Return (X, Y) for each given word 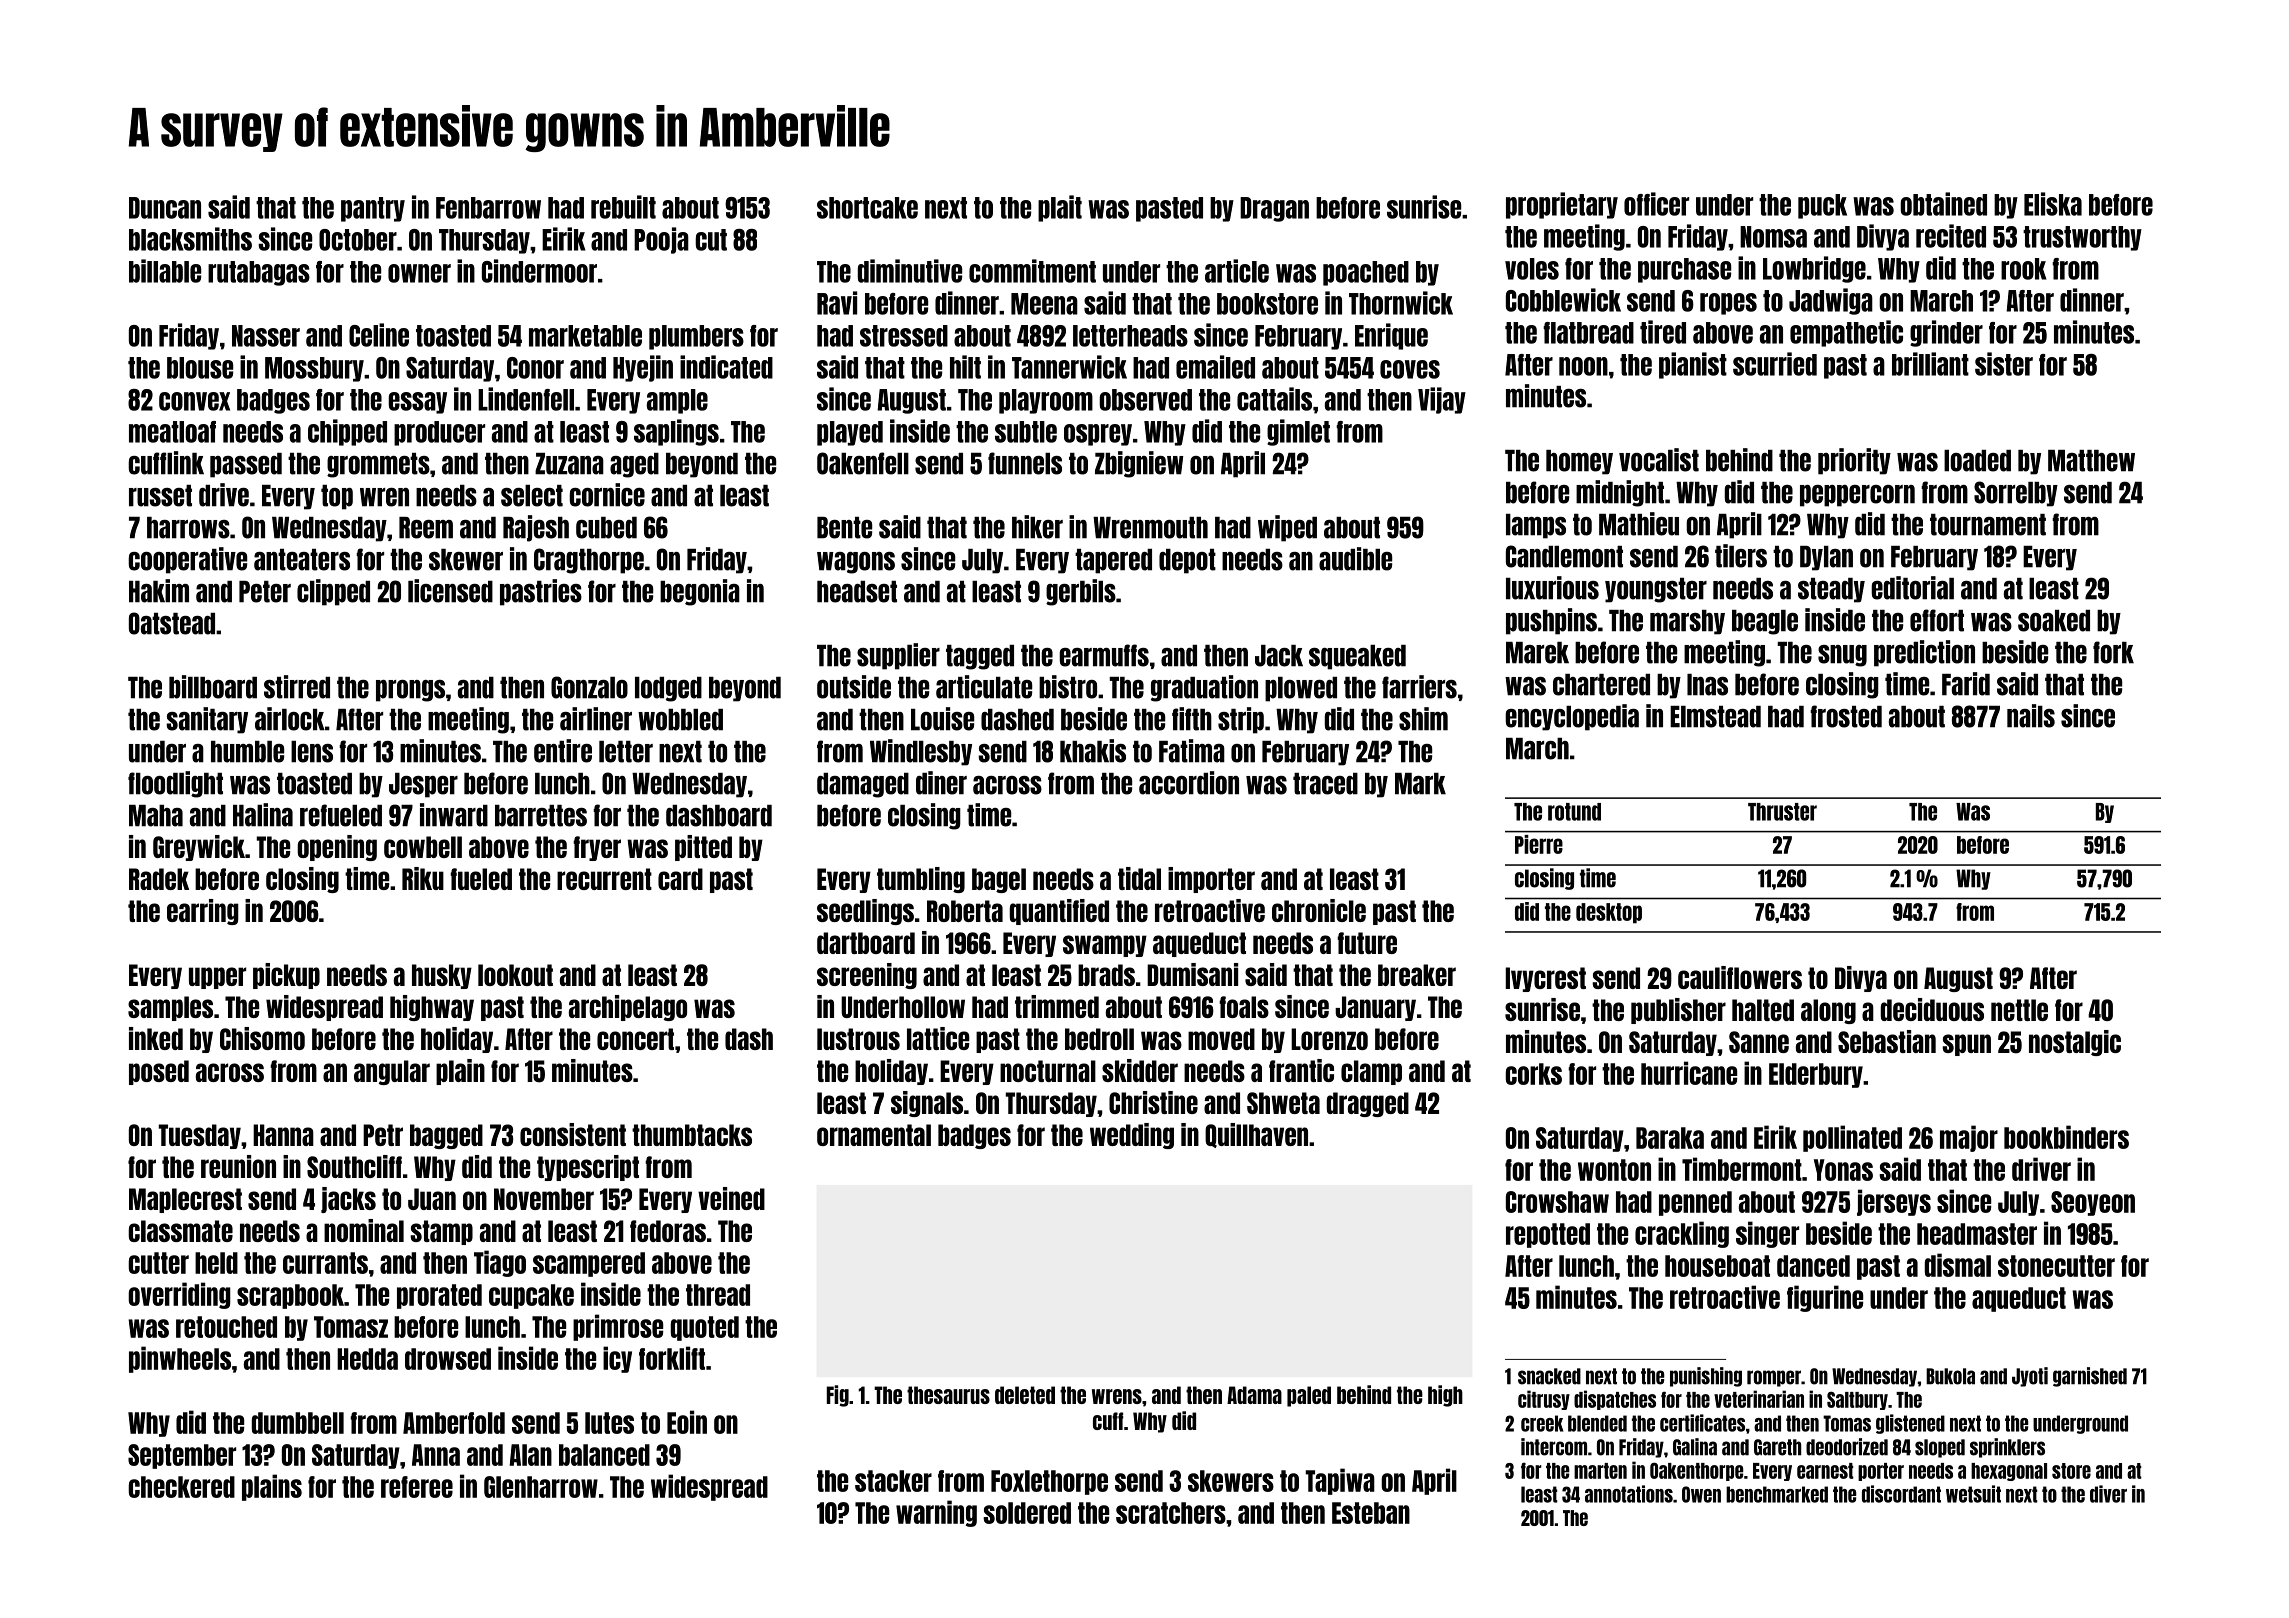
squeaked (1357, 657)
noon (1583, 366)
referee (417, 1487)
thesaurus (948, 1395)
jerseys (1894, 1202)
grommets (378, 465)
